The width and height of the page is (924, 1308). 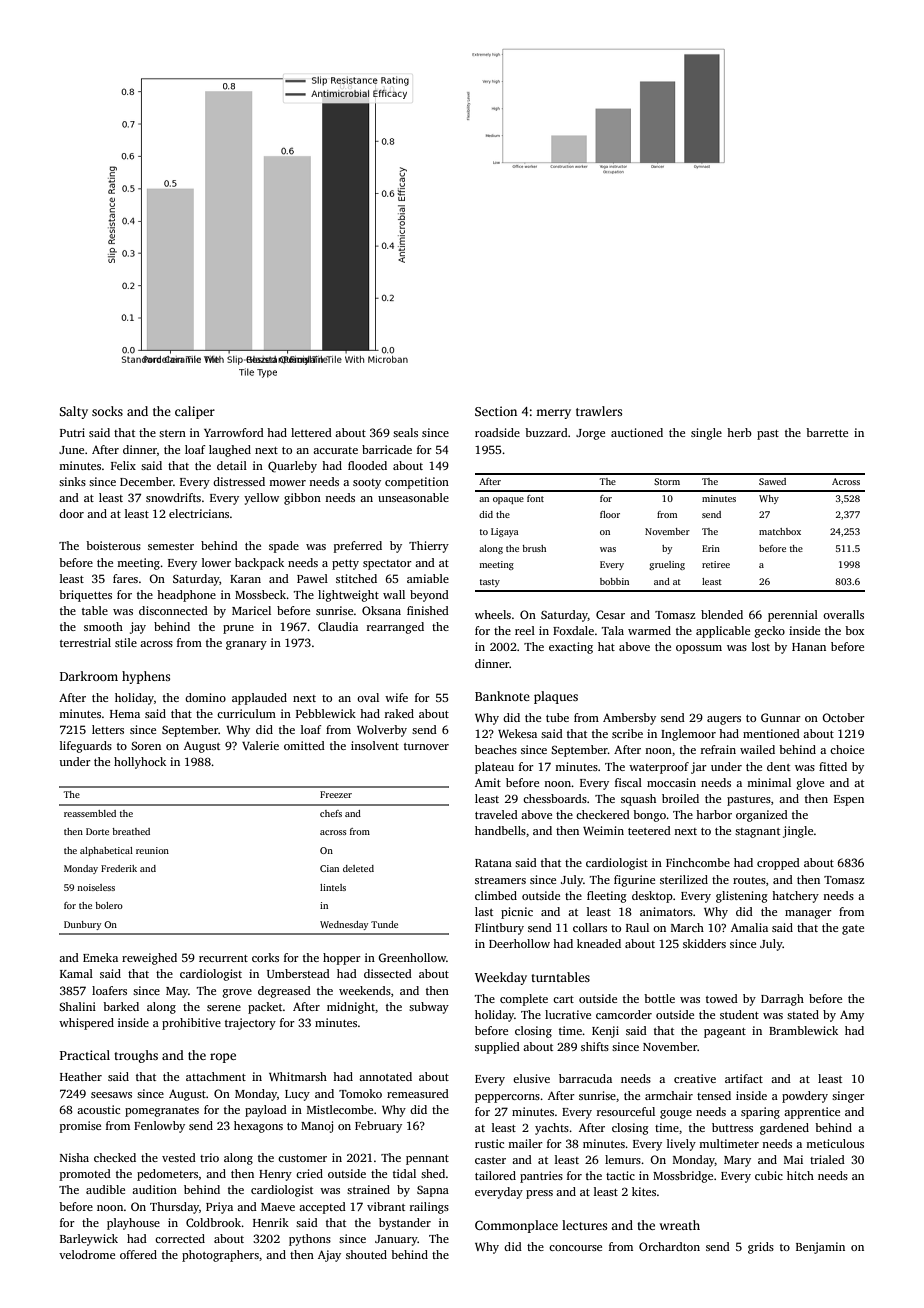 I want to click on prune, so click(x=238, y=629).
